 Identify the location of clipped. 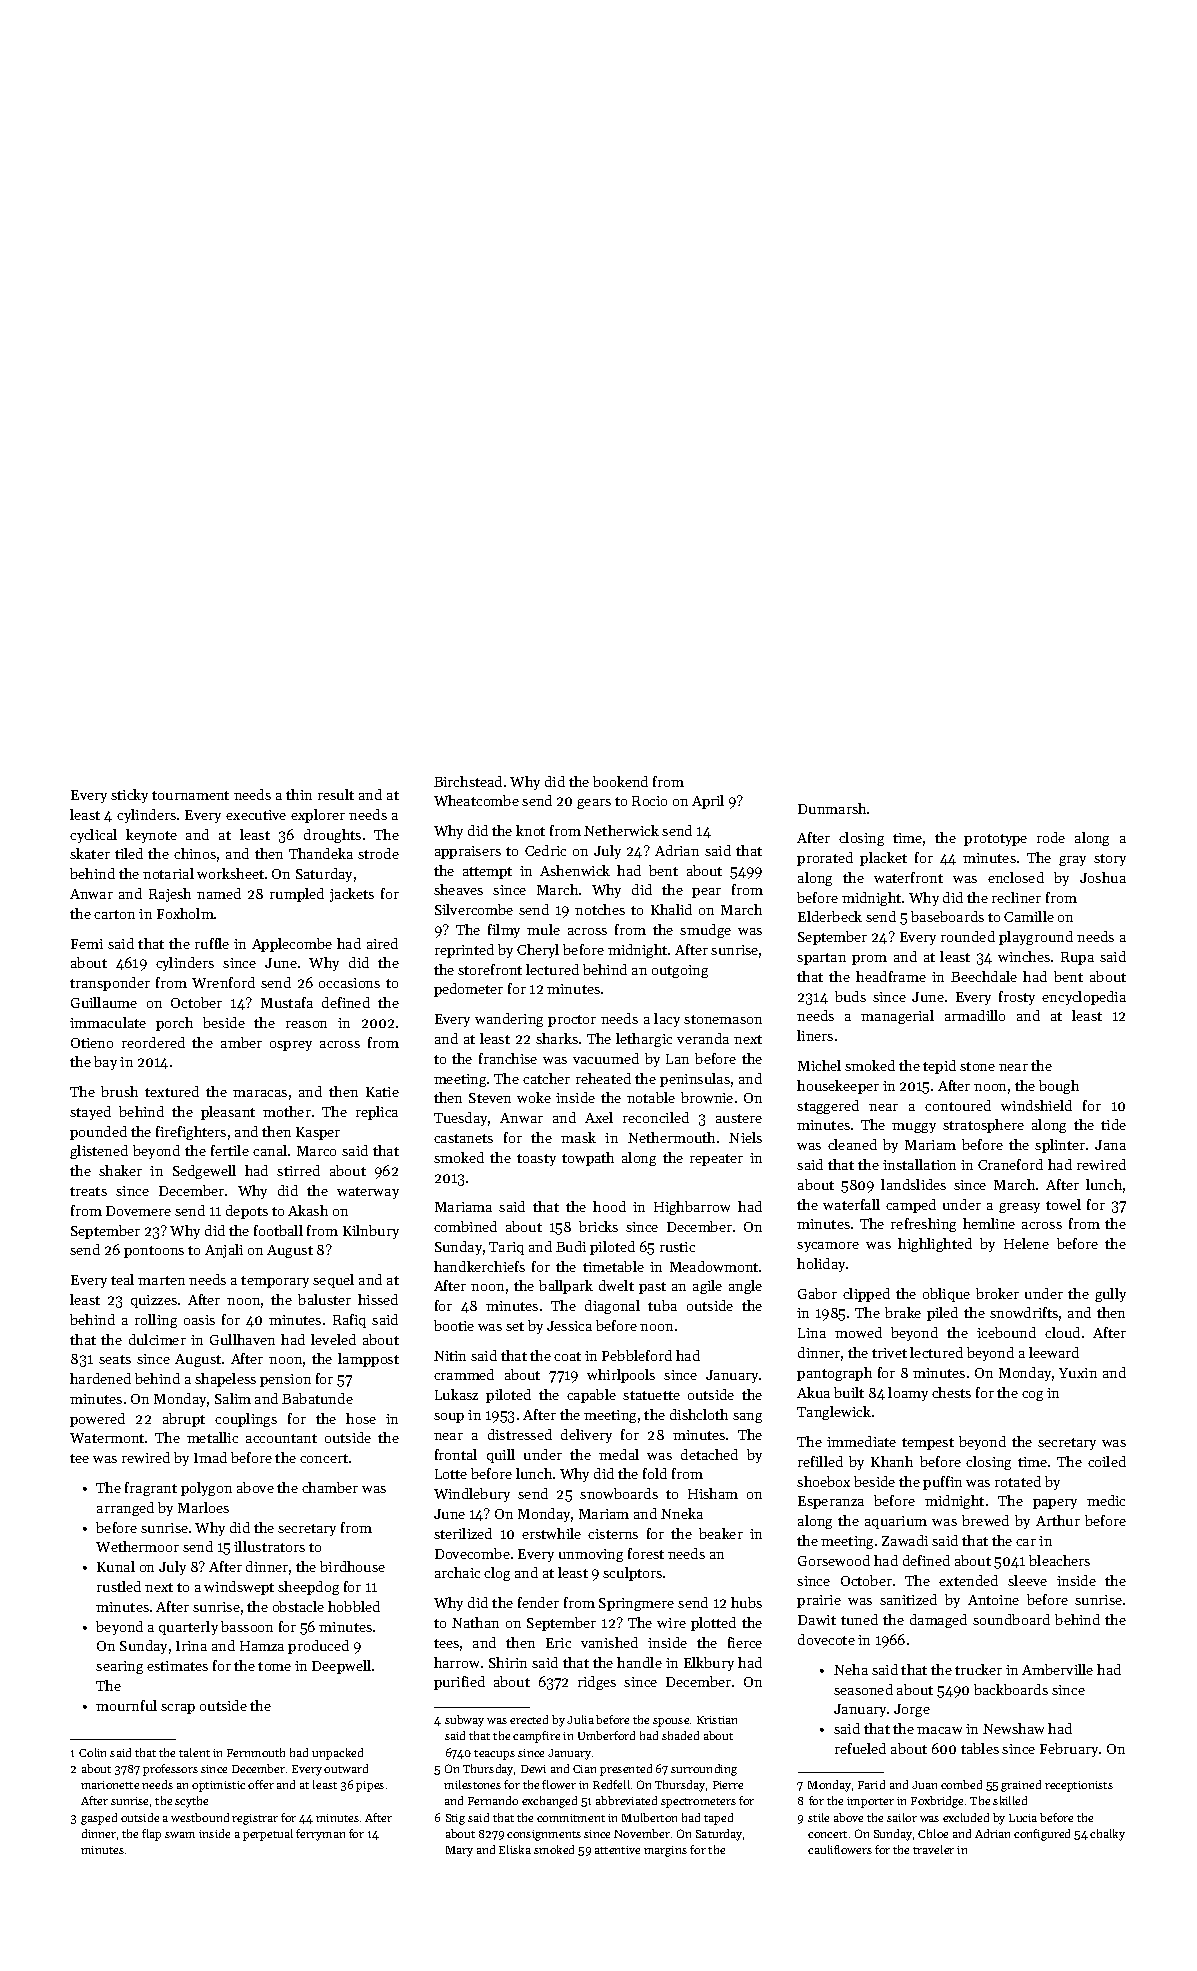
(866, 1295).
